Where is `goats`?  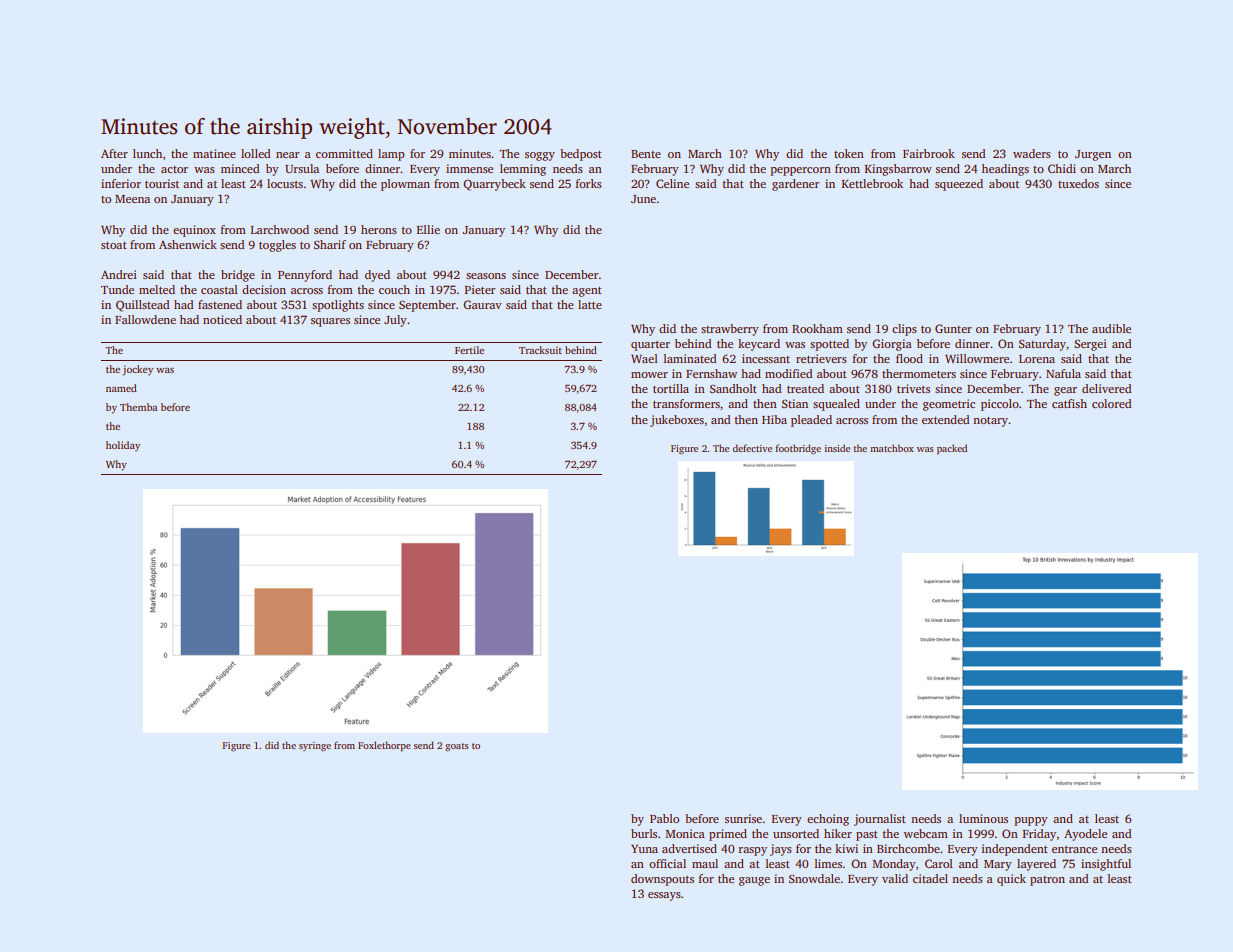 goats is located at coordinates (456, 747).
